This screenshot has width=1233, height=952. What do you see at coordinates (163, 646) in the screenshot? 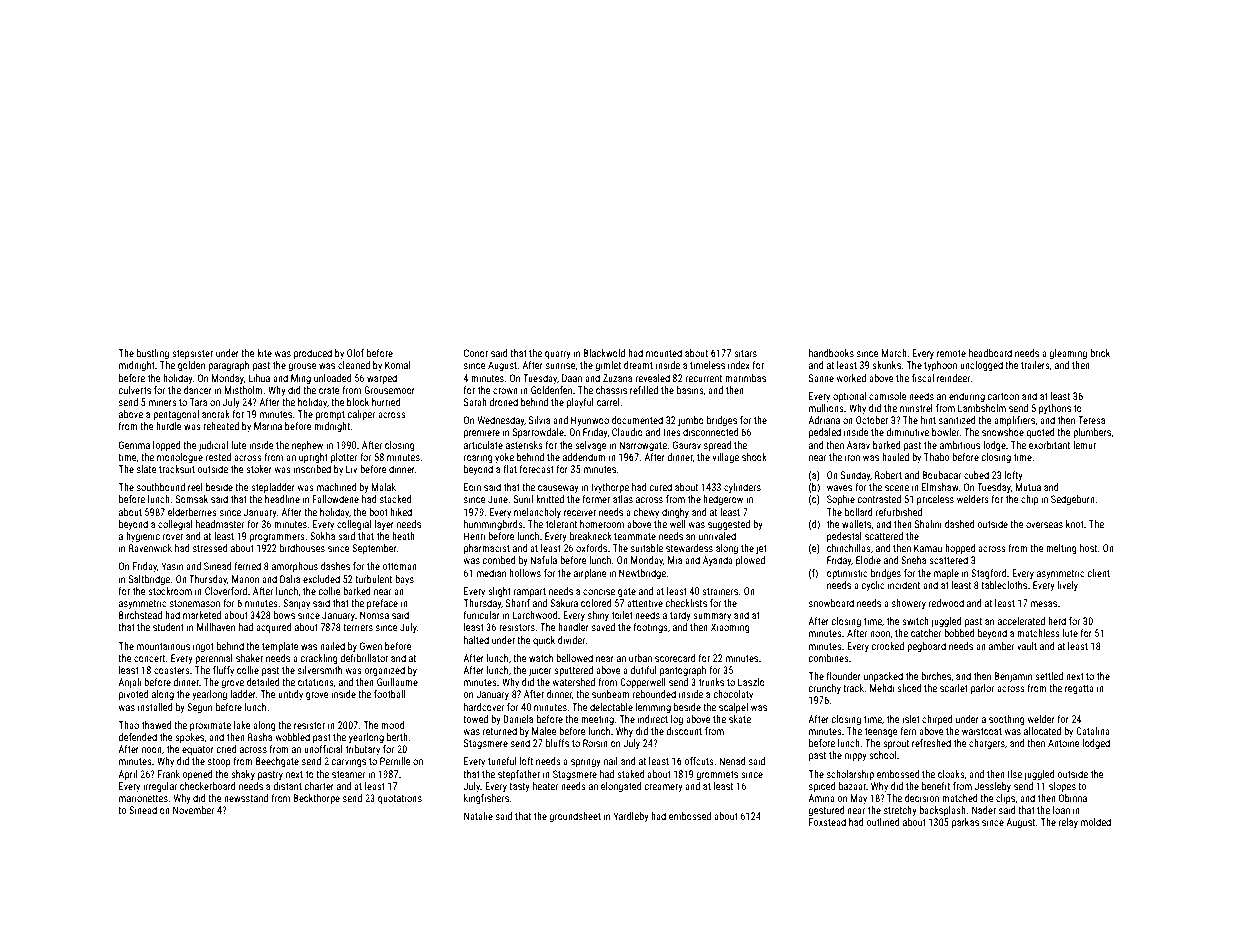
I see `mountainous` at bounding box center [163, 646].
